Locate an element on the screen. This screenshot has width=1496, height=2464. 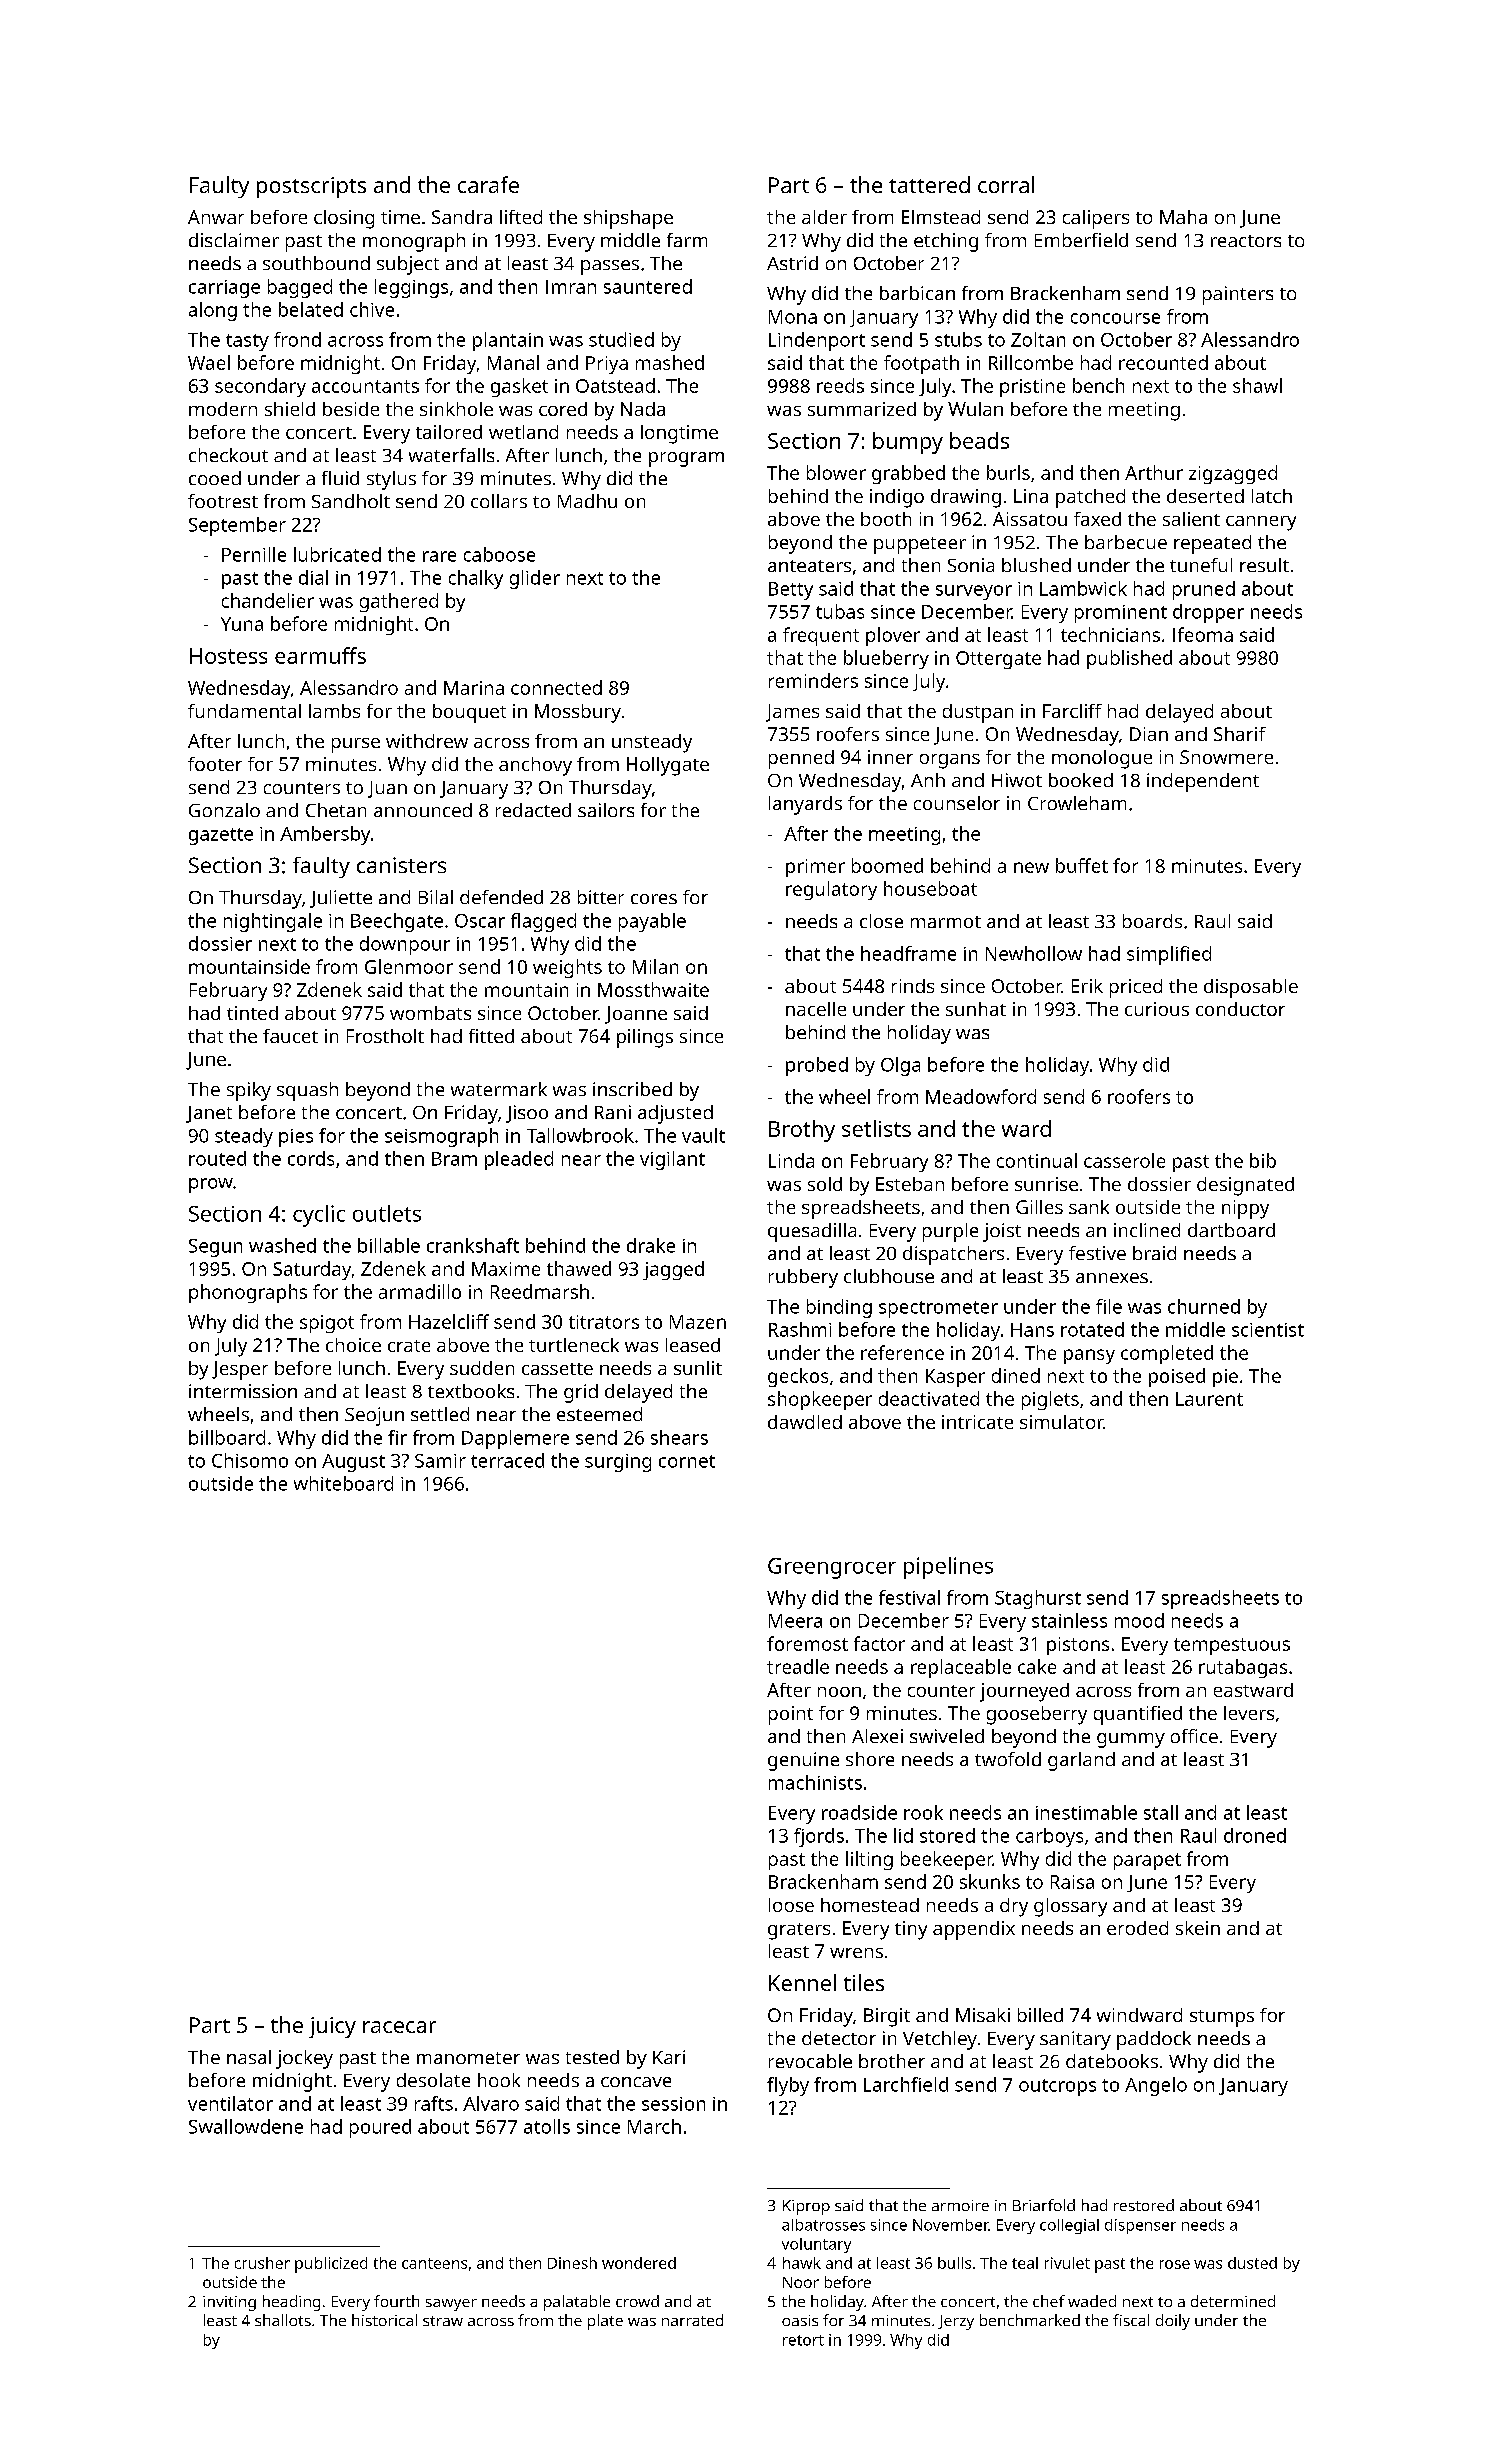
noon is located at coordinates (839, 1692).
